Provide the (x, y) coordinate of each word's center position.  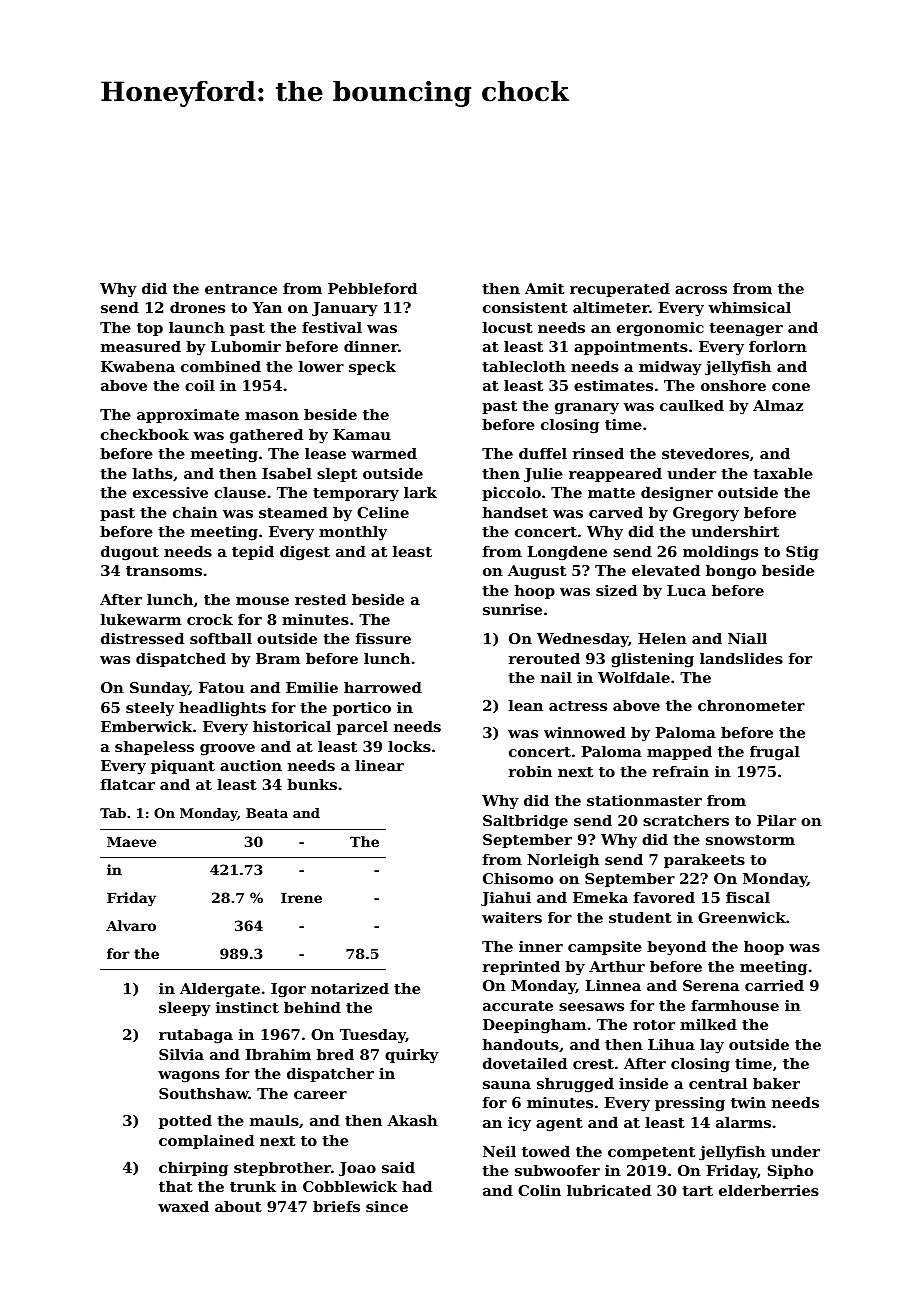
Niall (747, 638)
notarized (350, 988)
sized (616, 590)
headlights (222, 709)
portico (362, 709)
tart (697, 1191)
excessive (170, 492)
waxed (183, 1206)
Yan (267, 307)
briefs (336, 1206)
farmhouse (735, 1005)
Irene (301, 898)
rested (320, 599)
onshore (733, 385)
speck (372, 368)
